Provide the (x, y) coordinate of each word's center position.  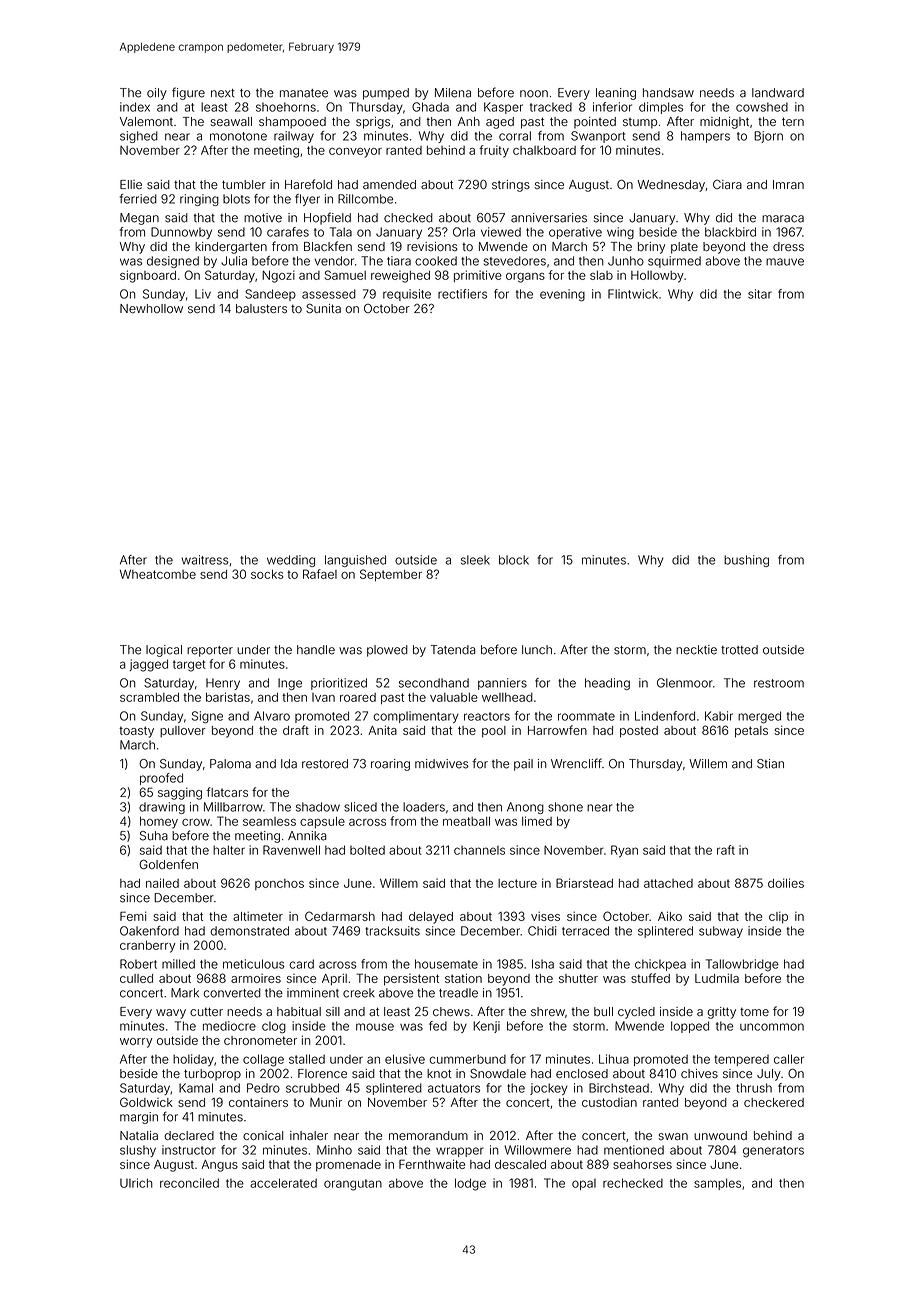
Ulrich (136, 1183)
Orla (464, 232)
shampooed (292, 123)
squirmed (674, 262)
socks (267, 574)
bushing (746, 561)
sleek (475, 560)
